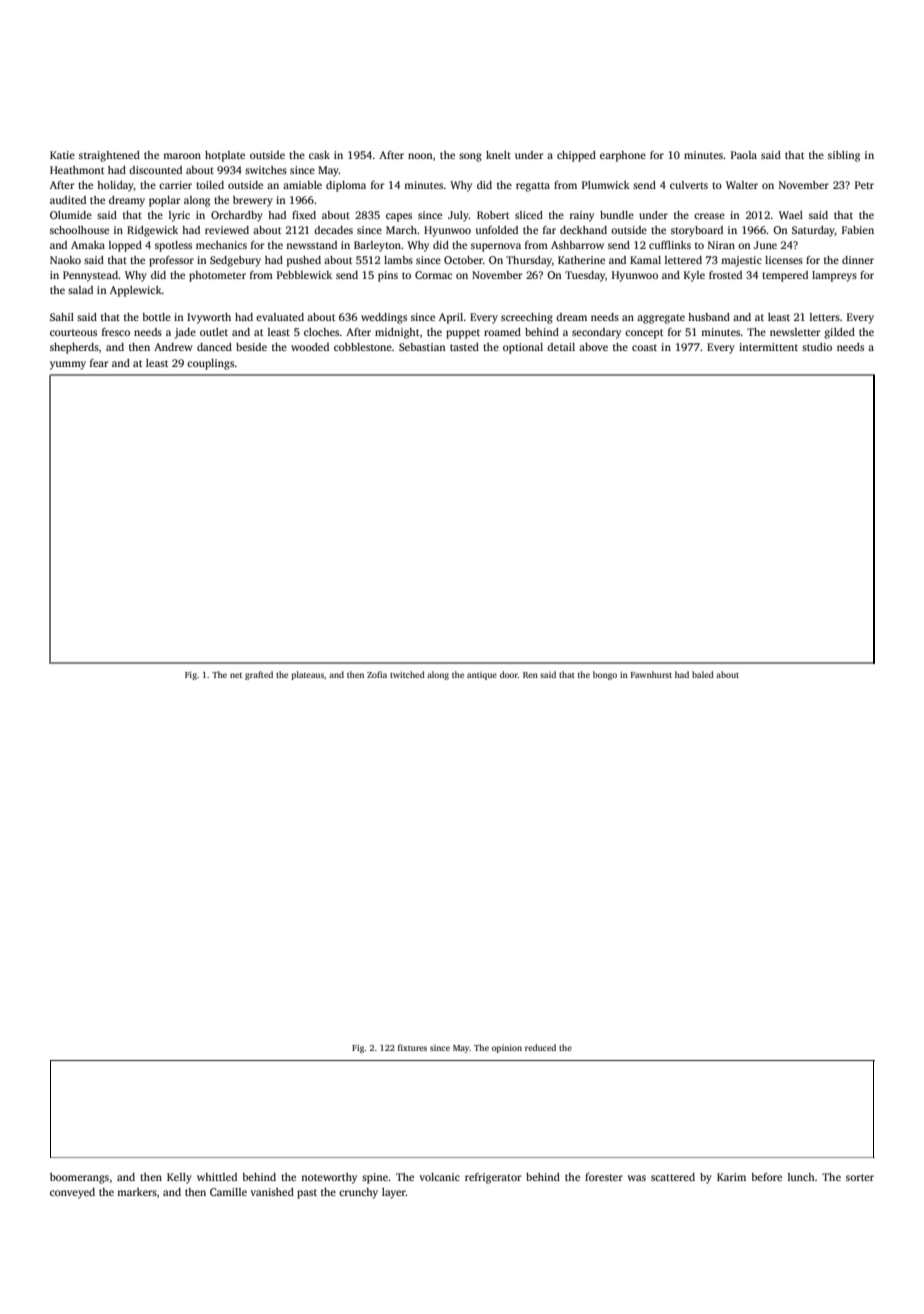  I want to click on Sebastian, so click(422, 347).
